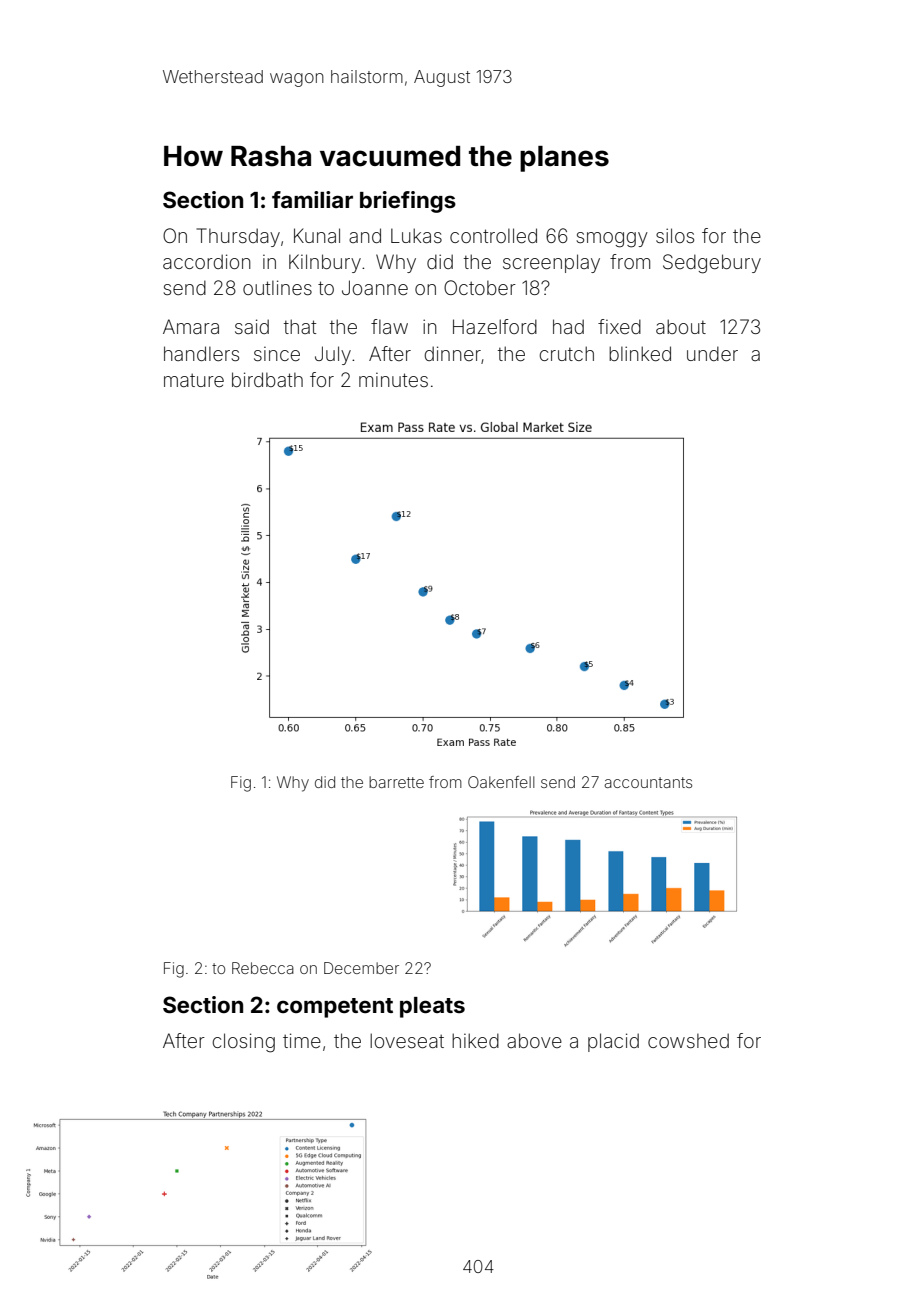 This screenshot has height=1311, width=924. I want to click on closing, so click(243, 1043).
